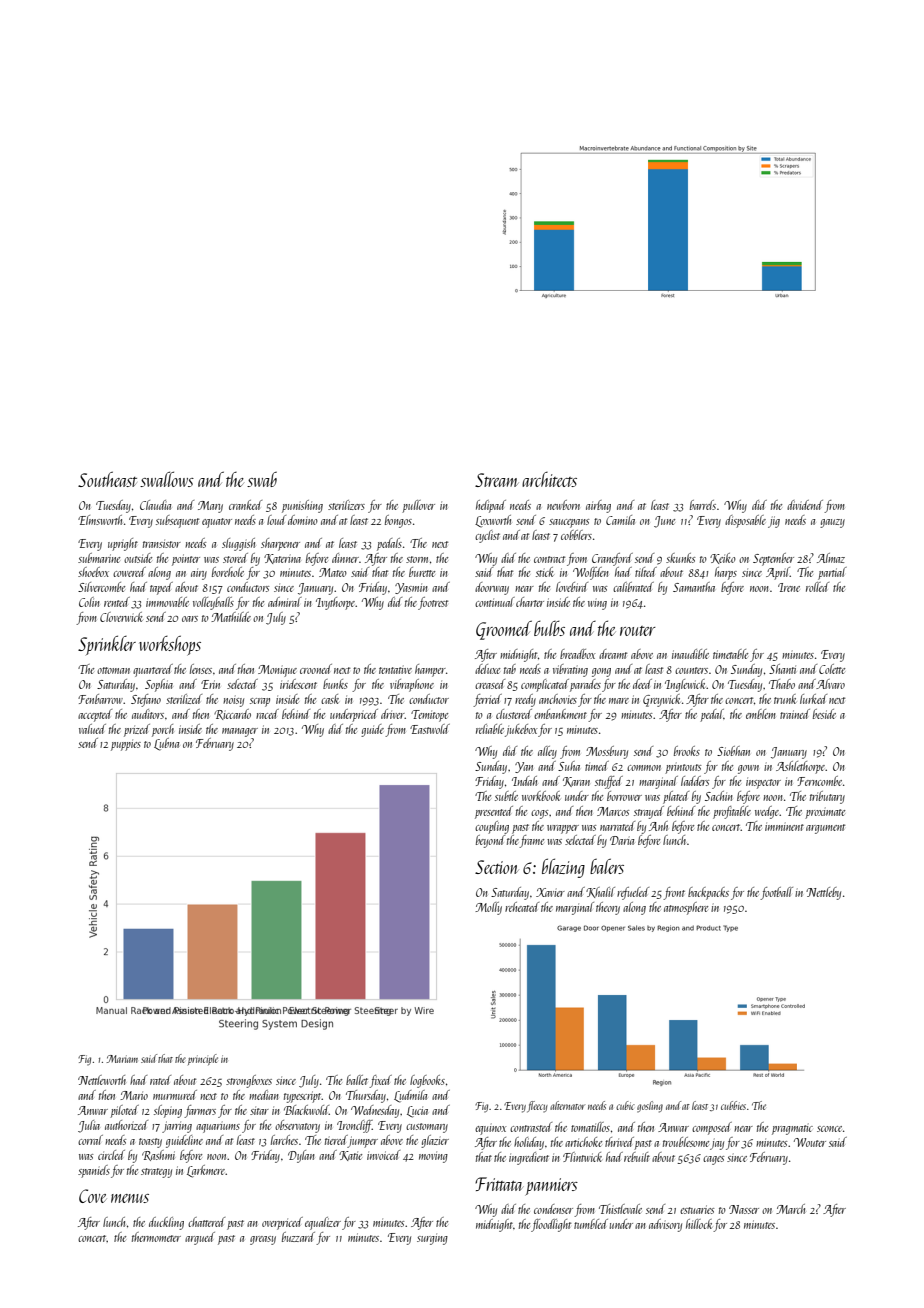 The width and height of the screenshot is (924, 1308). What do you see at coordinates (488, 908) in the screenshot?
I see `Molly` at bounding box center [488, 908].
